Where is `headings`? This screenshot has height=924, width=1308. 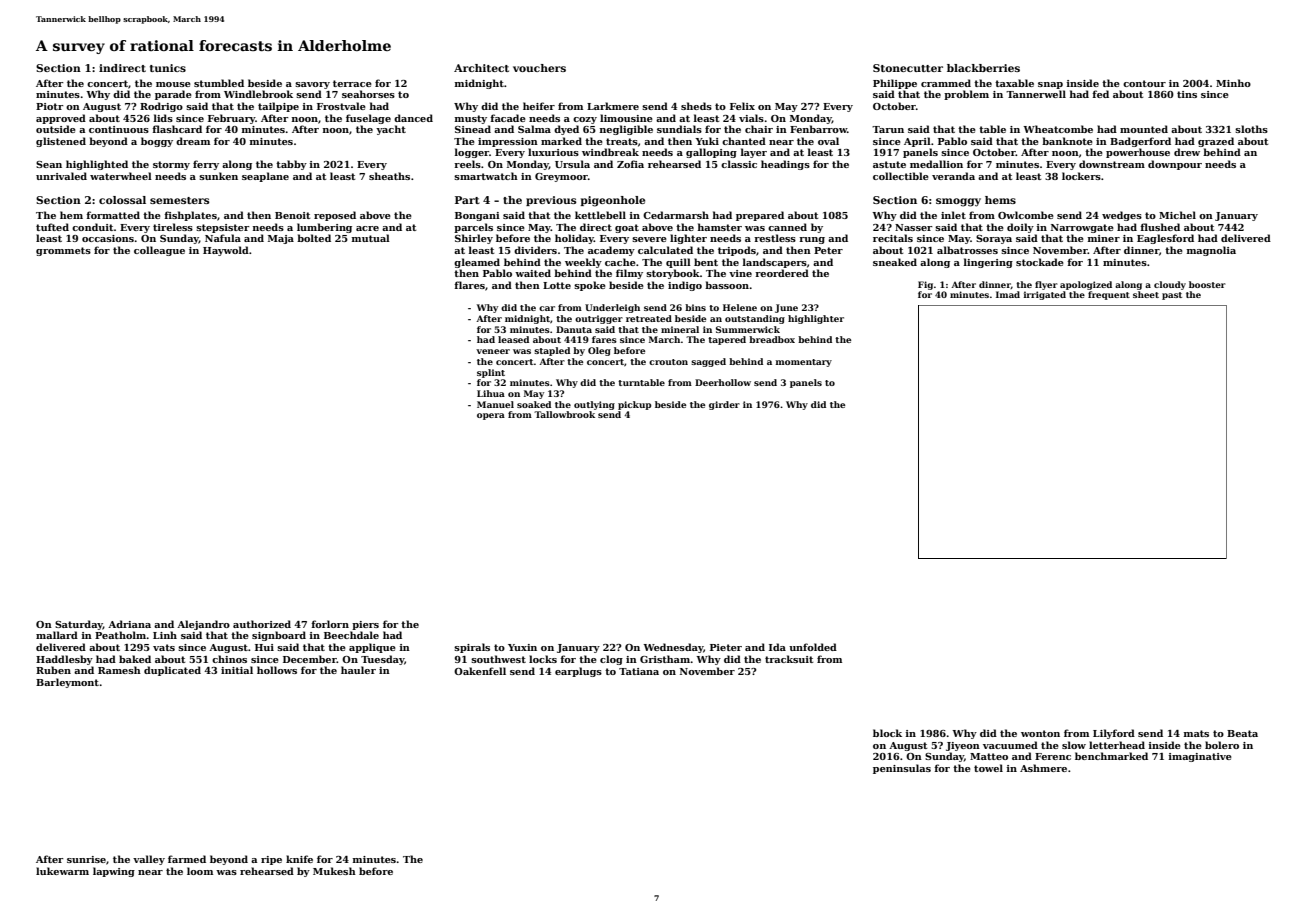
headings is located at coordinates (785, 165).
